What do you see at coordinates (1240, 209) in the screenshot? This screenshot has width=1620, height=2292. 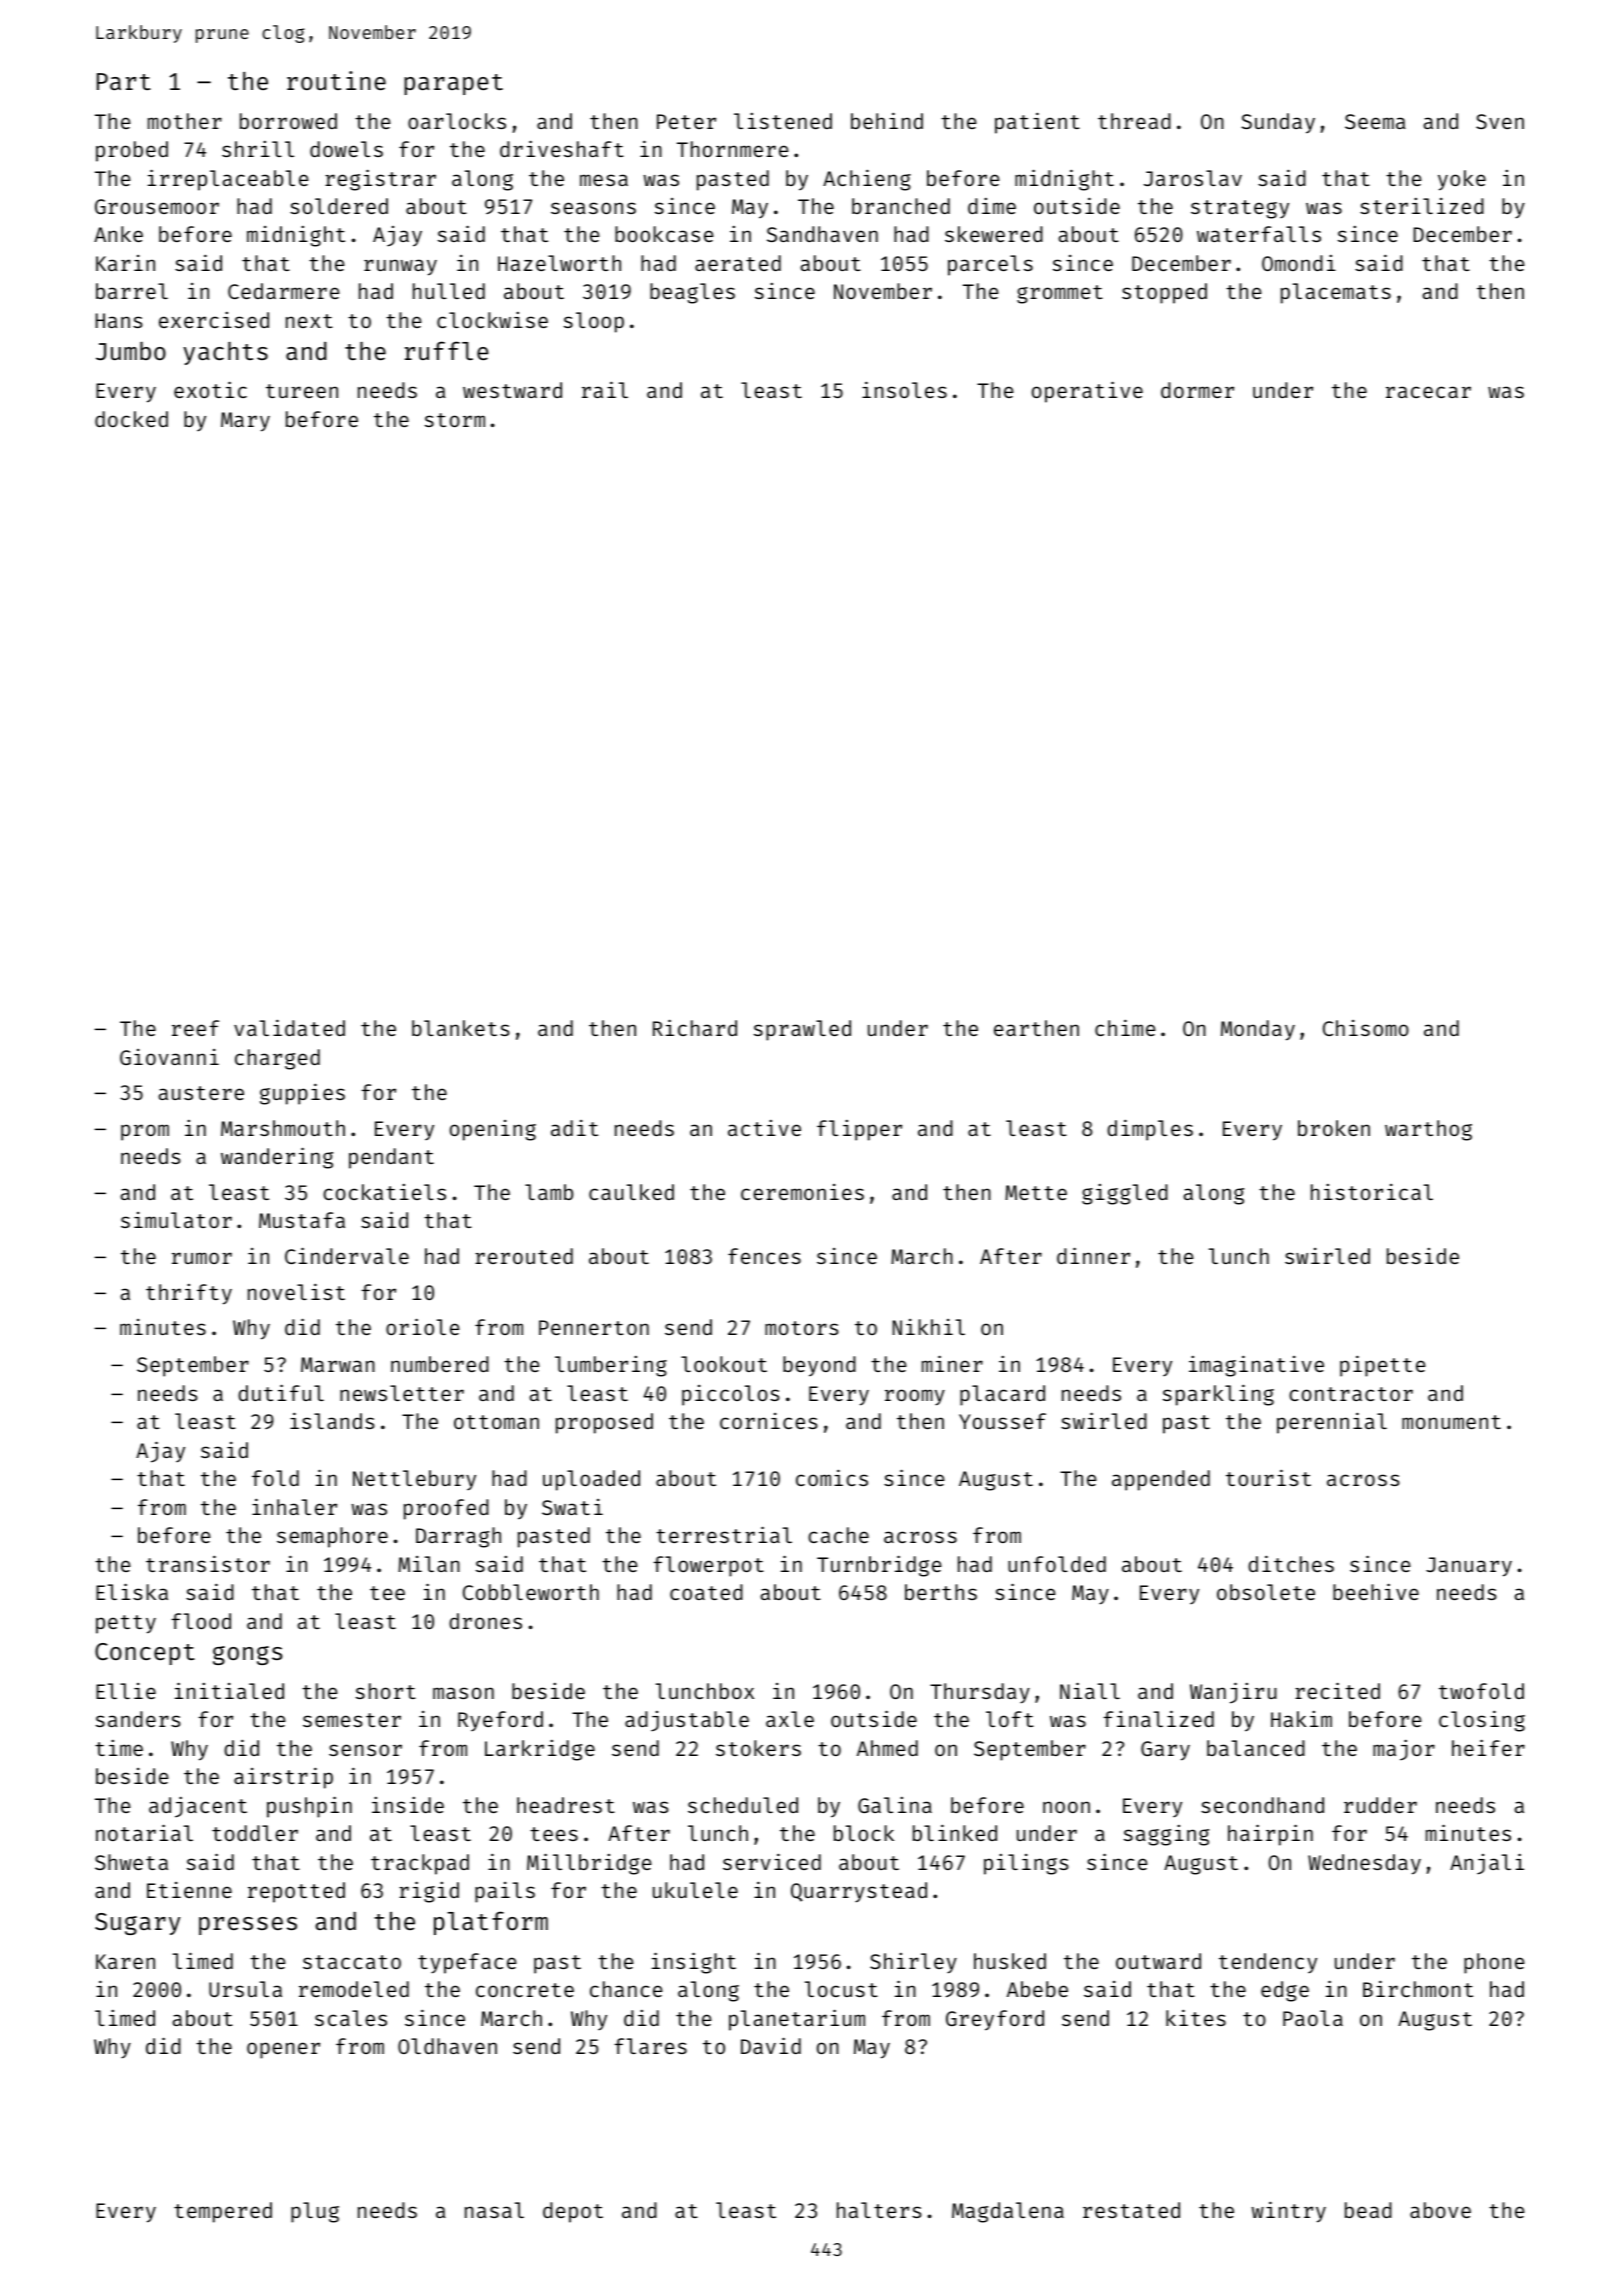 I see `strategy` at bounding box center [1240, 209].
